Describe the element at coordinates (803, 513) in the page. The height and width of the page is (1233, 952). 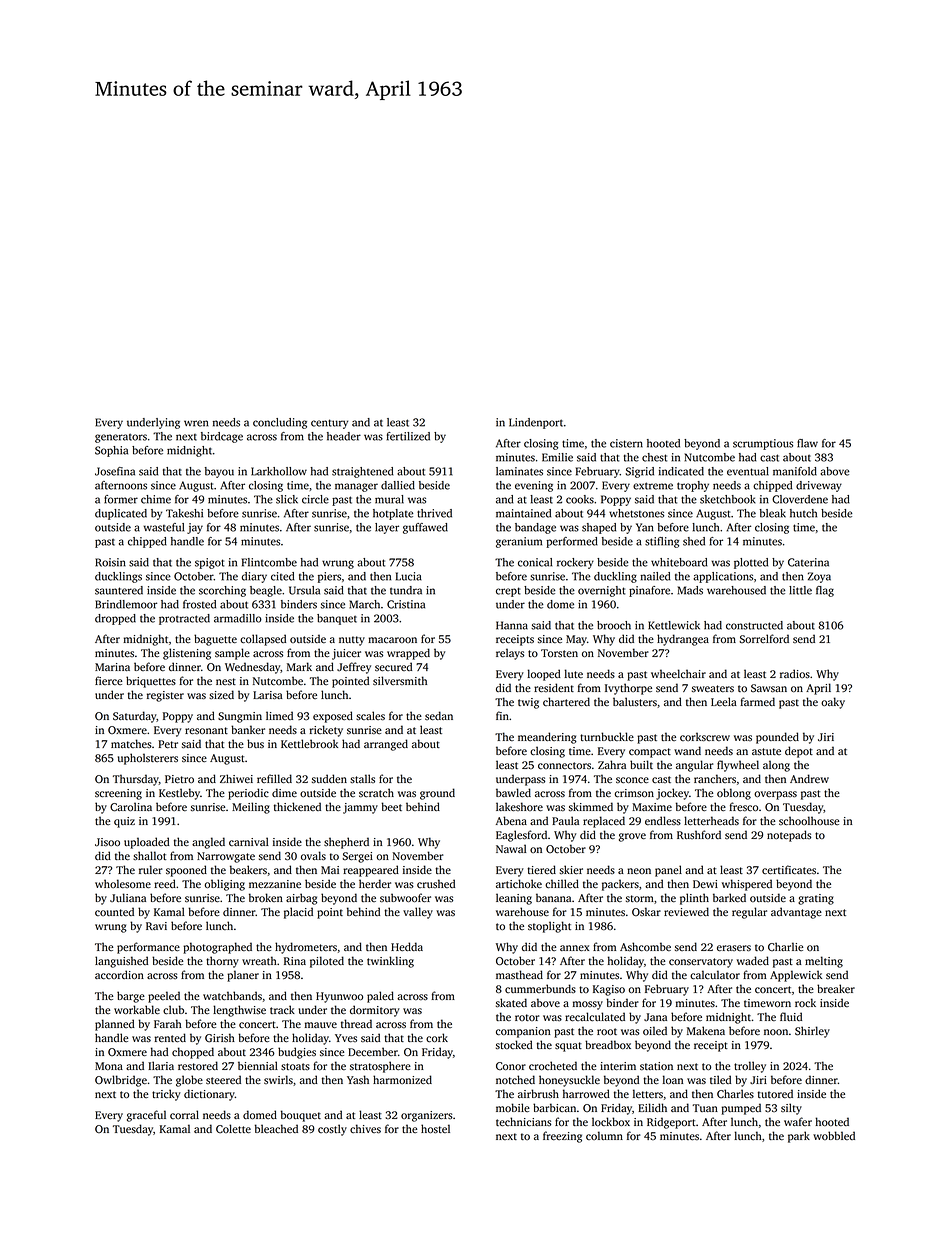
I see `hutch` at that location.
